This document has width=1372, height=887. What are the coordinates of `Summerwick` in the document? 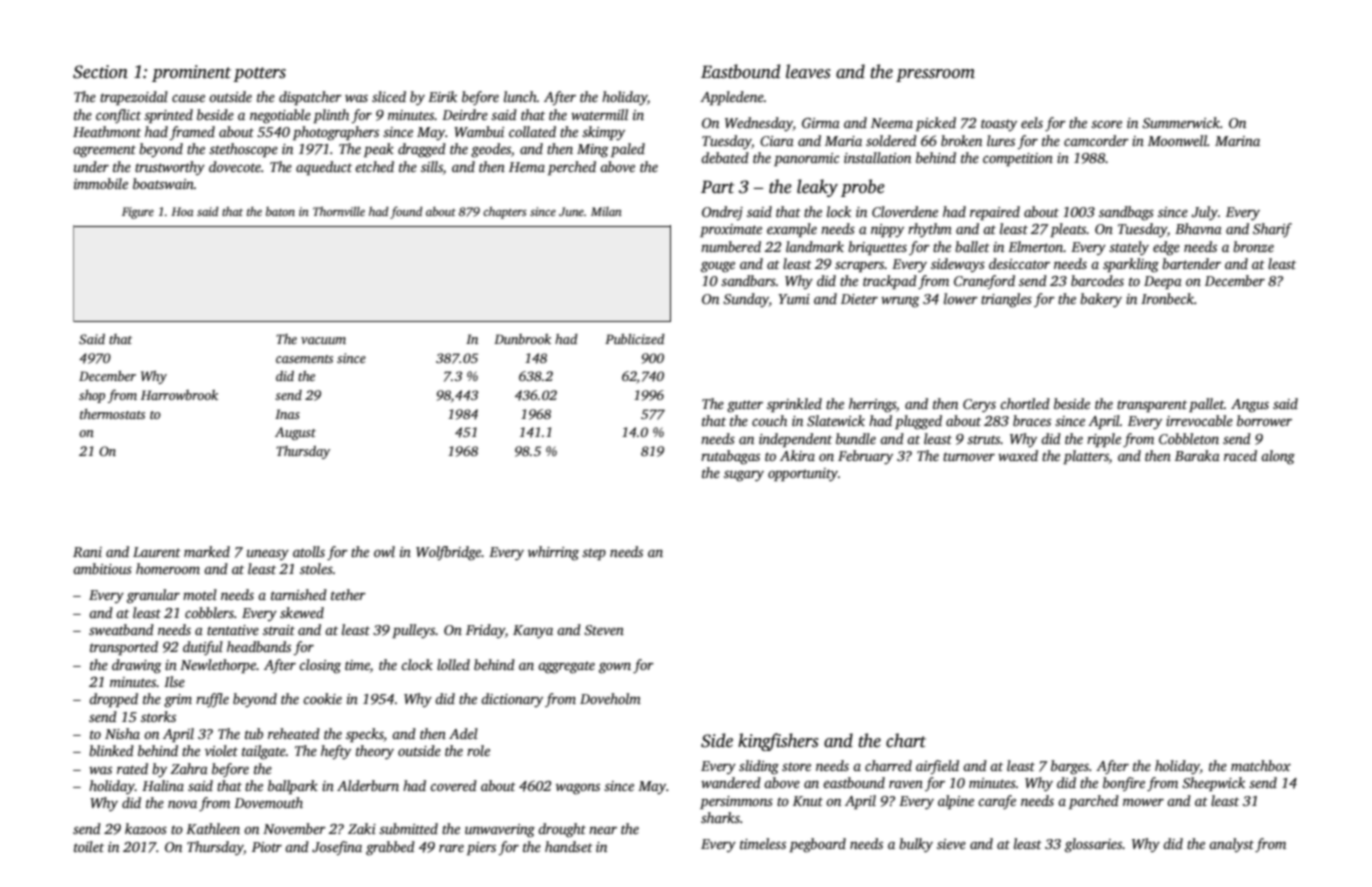 It's located at (1181, 122).
